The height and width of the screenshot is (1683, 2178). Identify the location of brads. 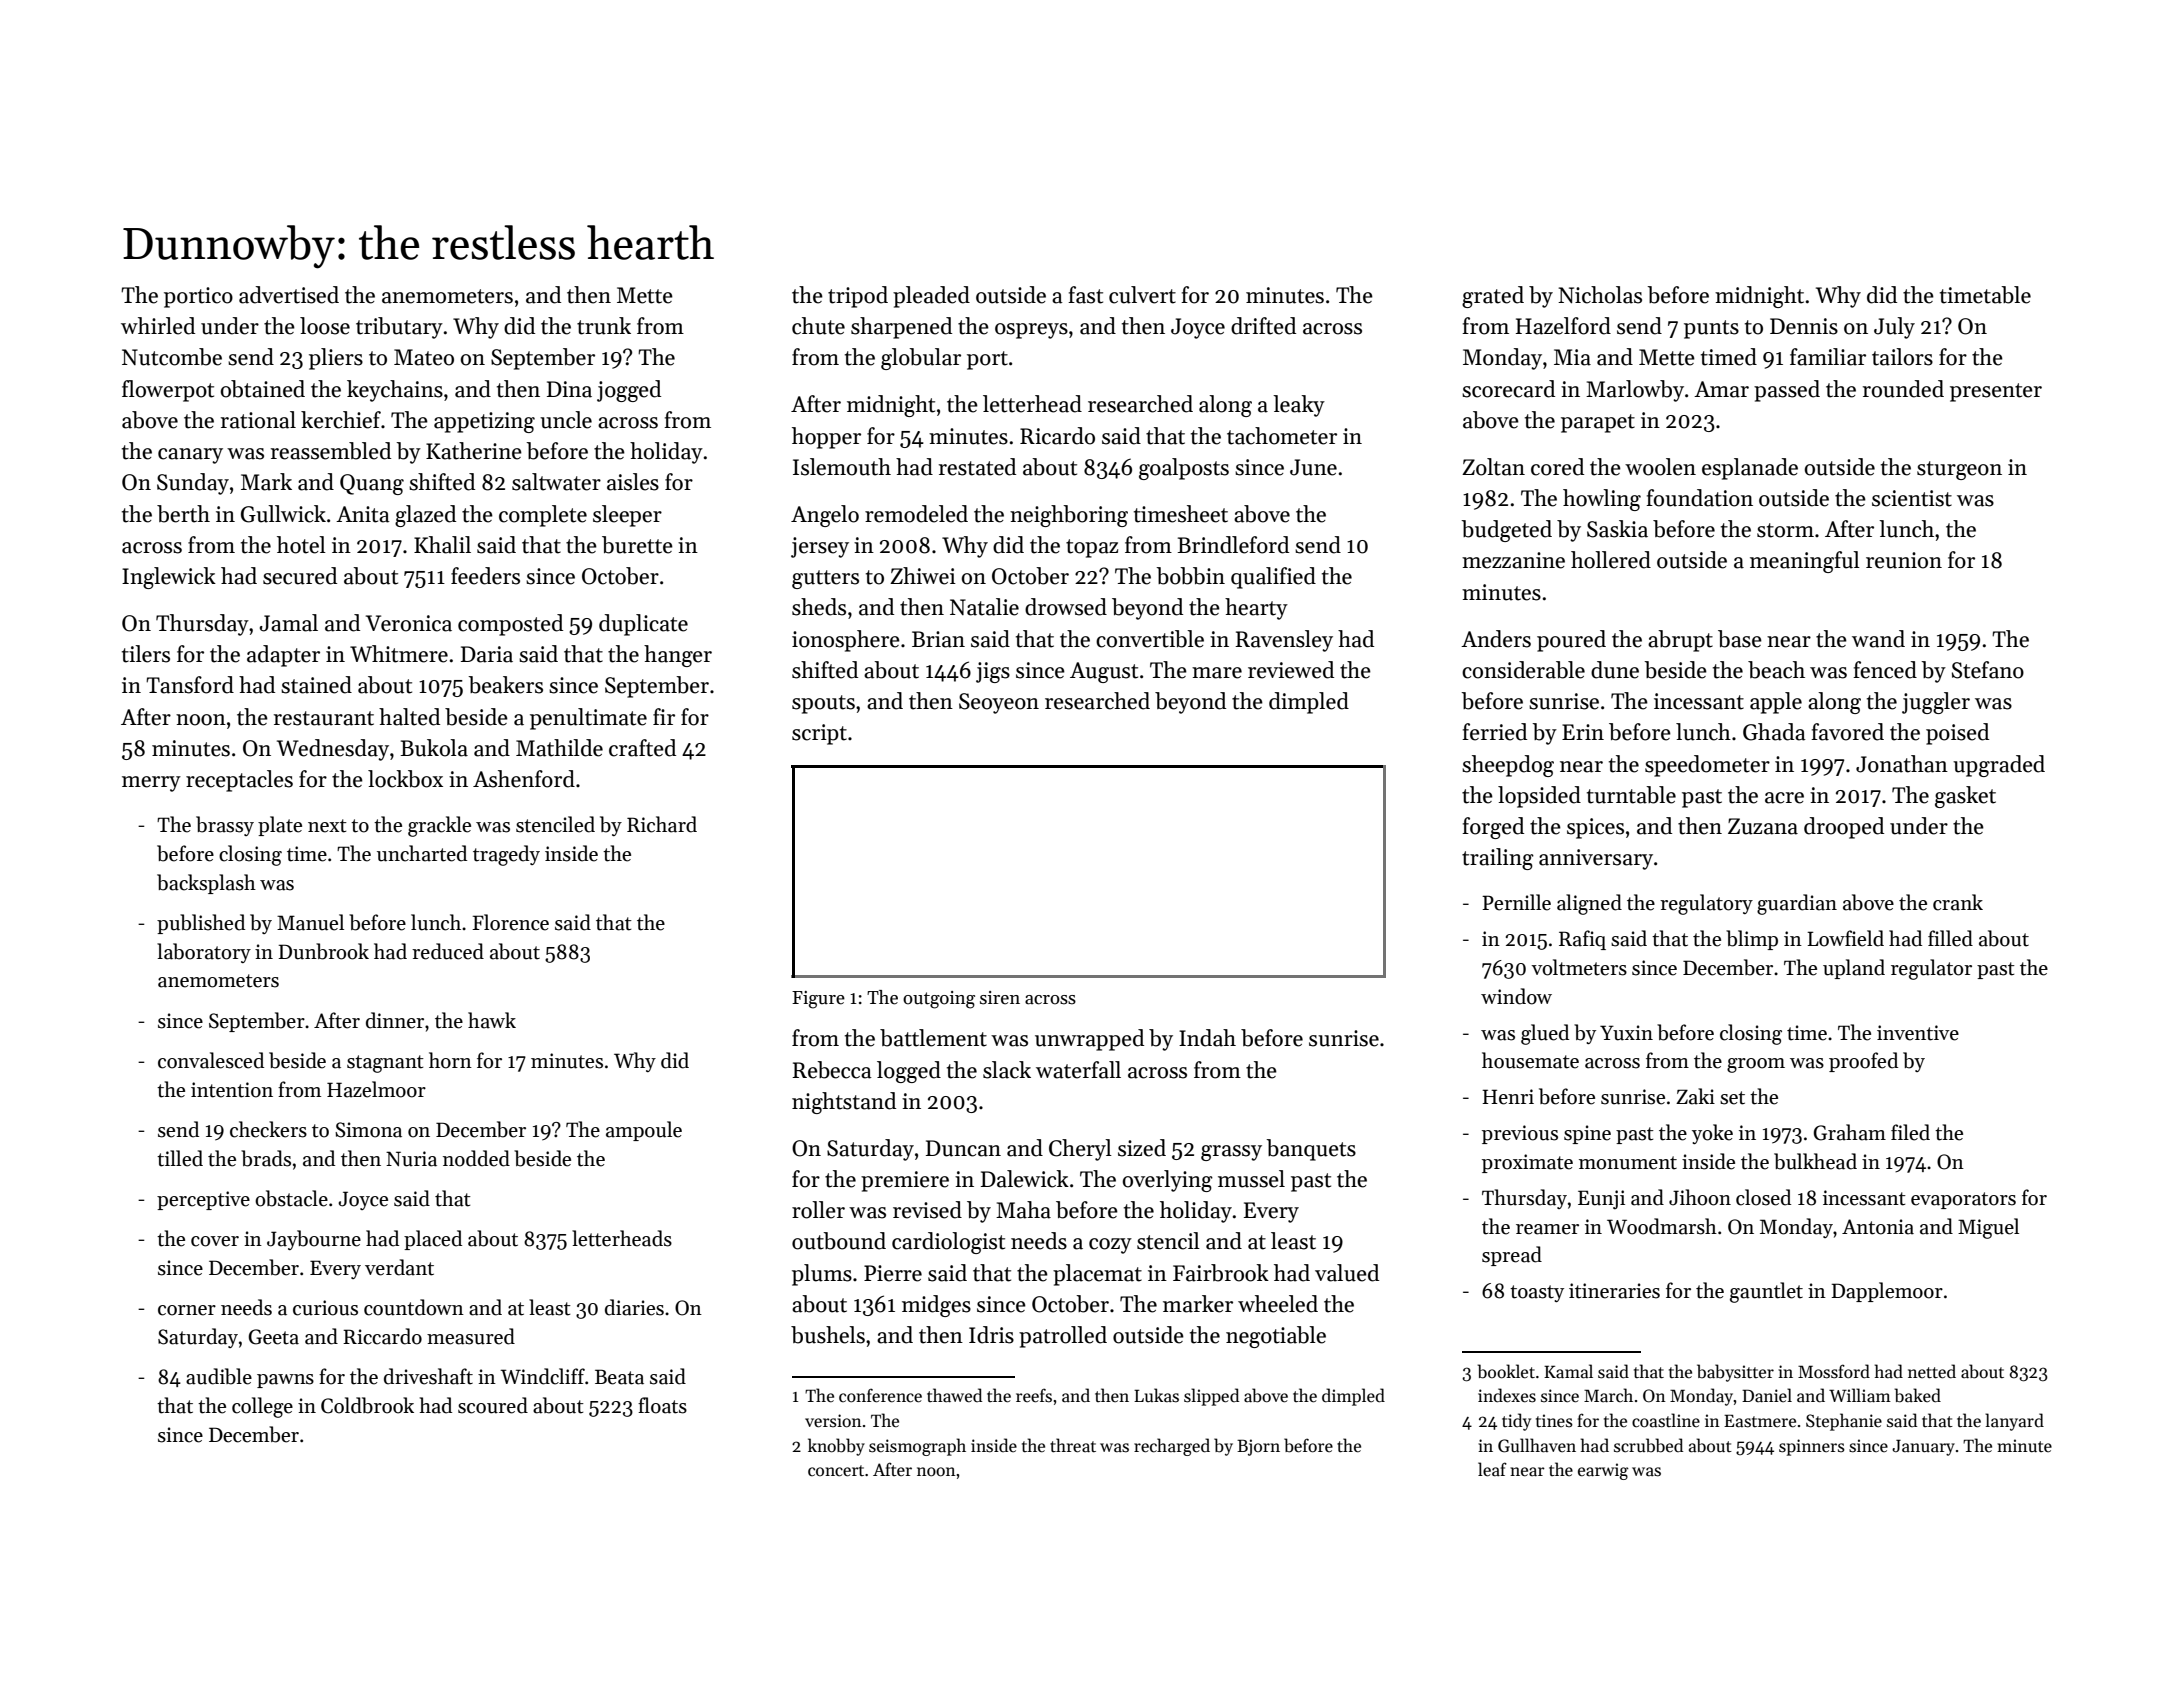
(266, 1158).
